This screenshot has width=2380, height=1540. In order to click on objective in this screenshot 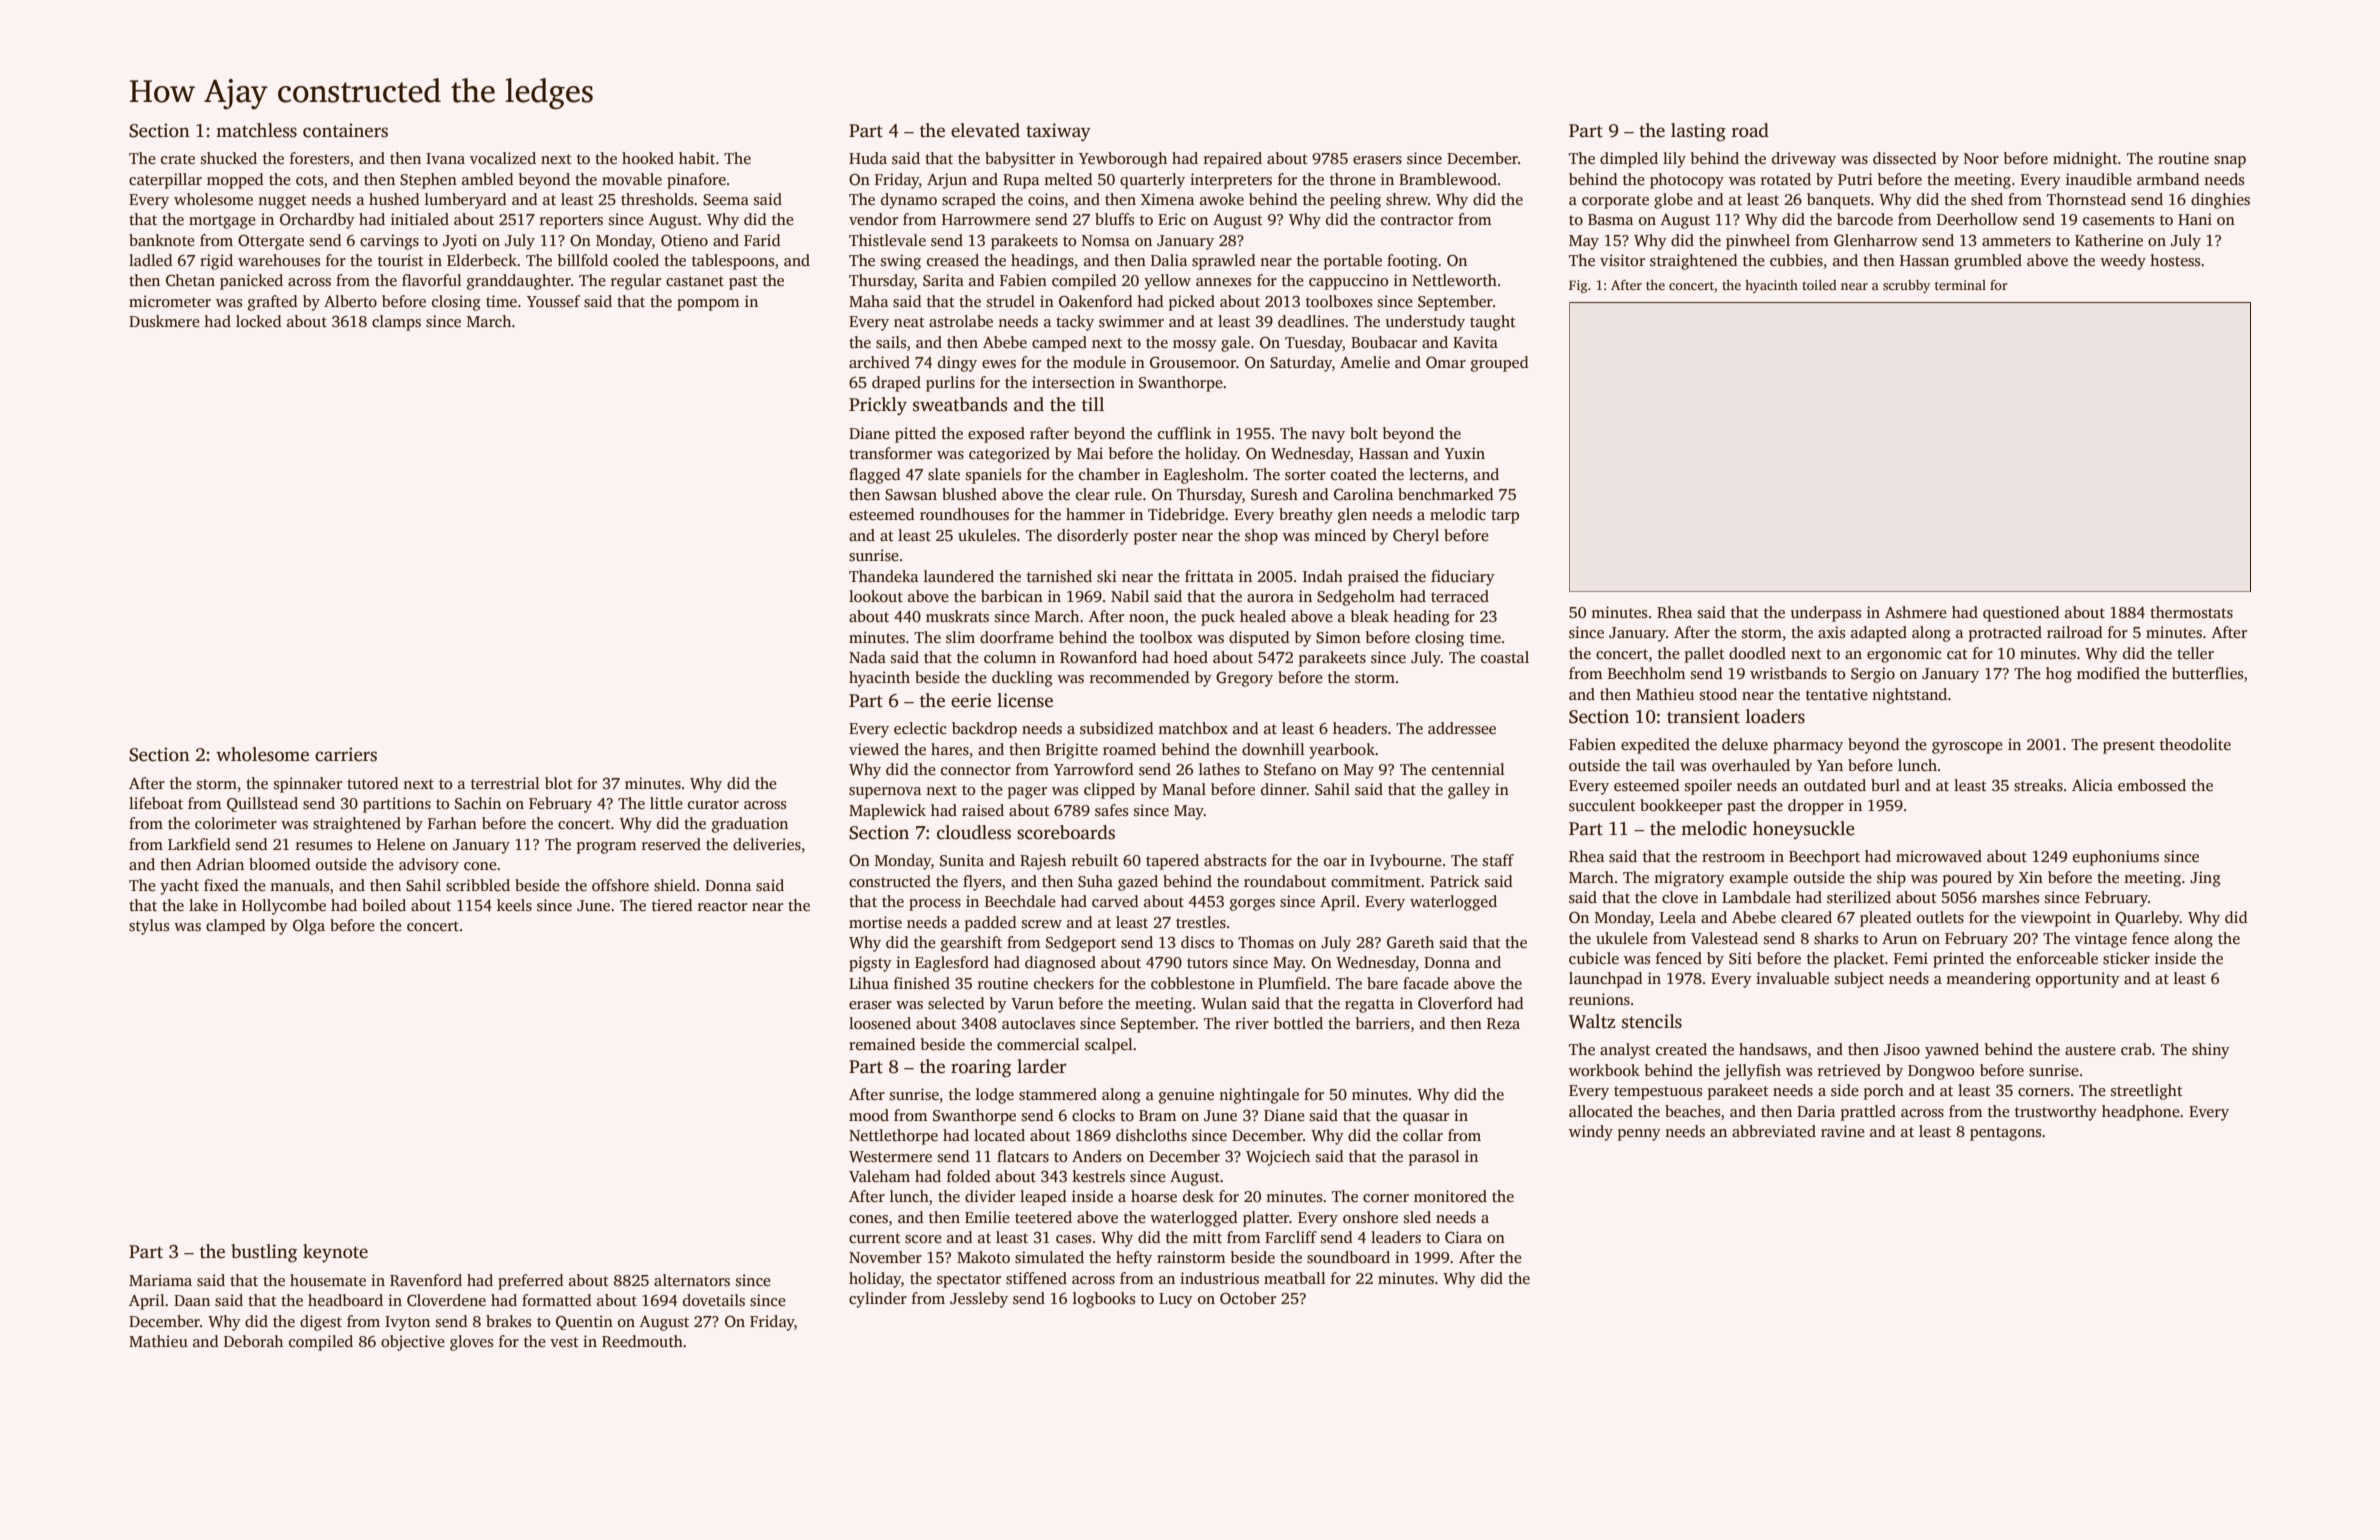, I will do `click(413, 1343)`.
